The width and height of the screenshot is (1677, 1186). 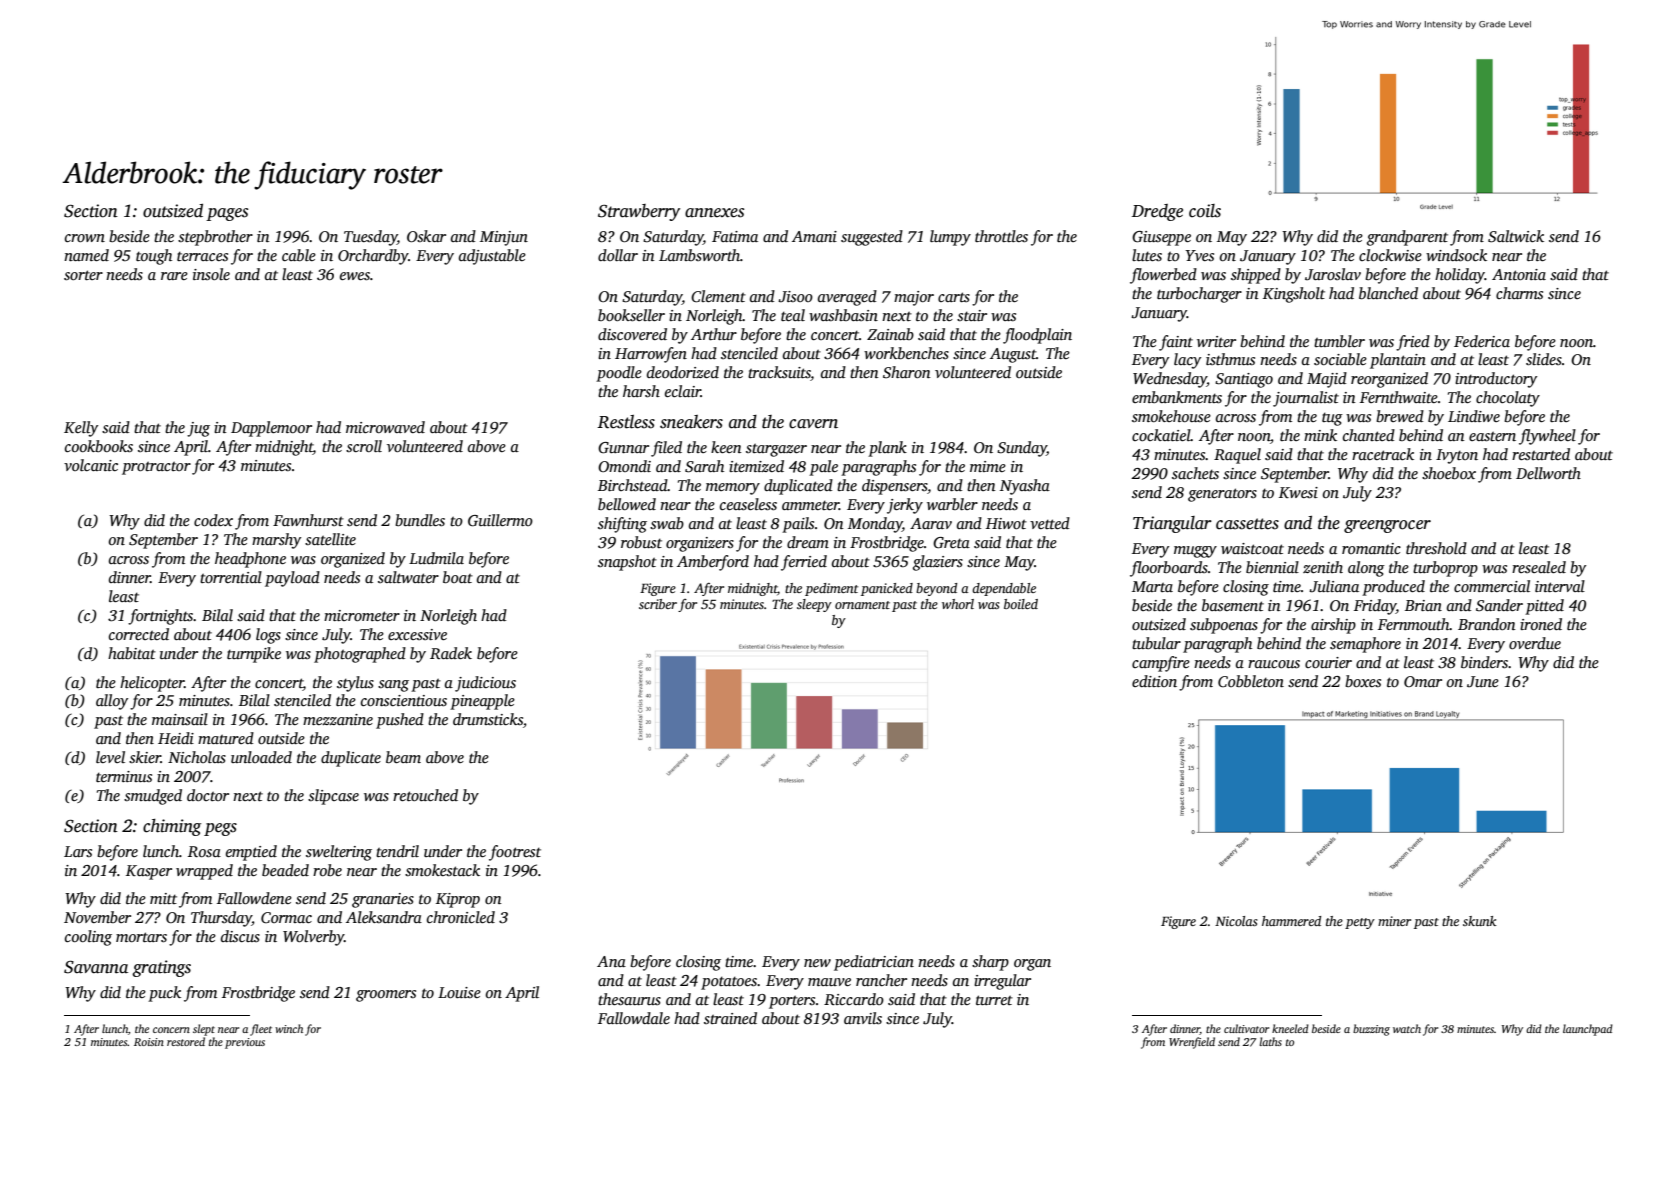 I want to click on coils, so click(x=1205, y=211).
